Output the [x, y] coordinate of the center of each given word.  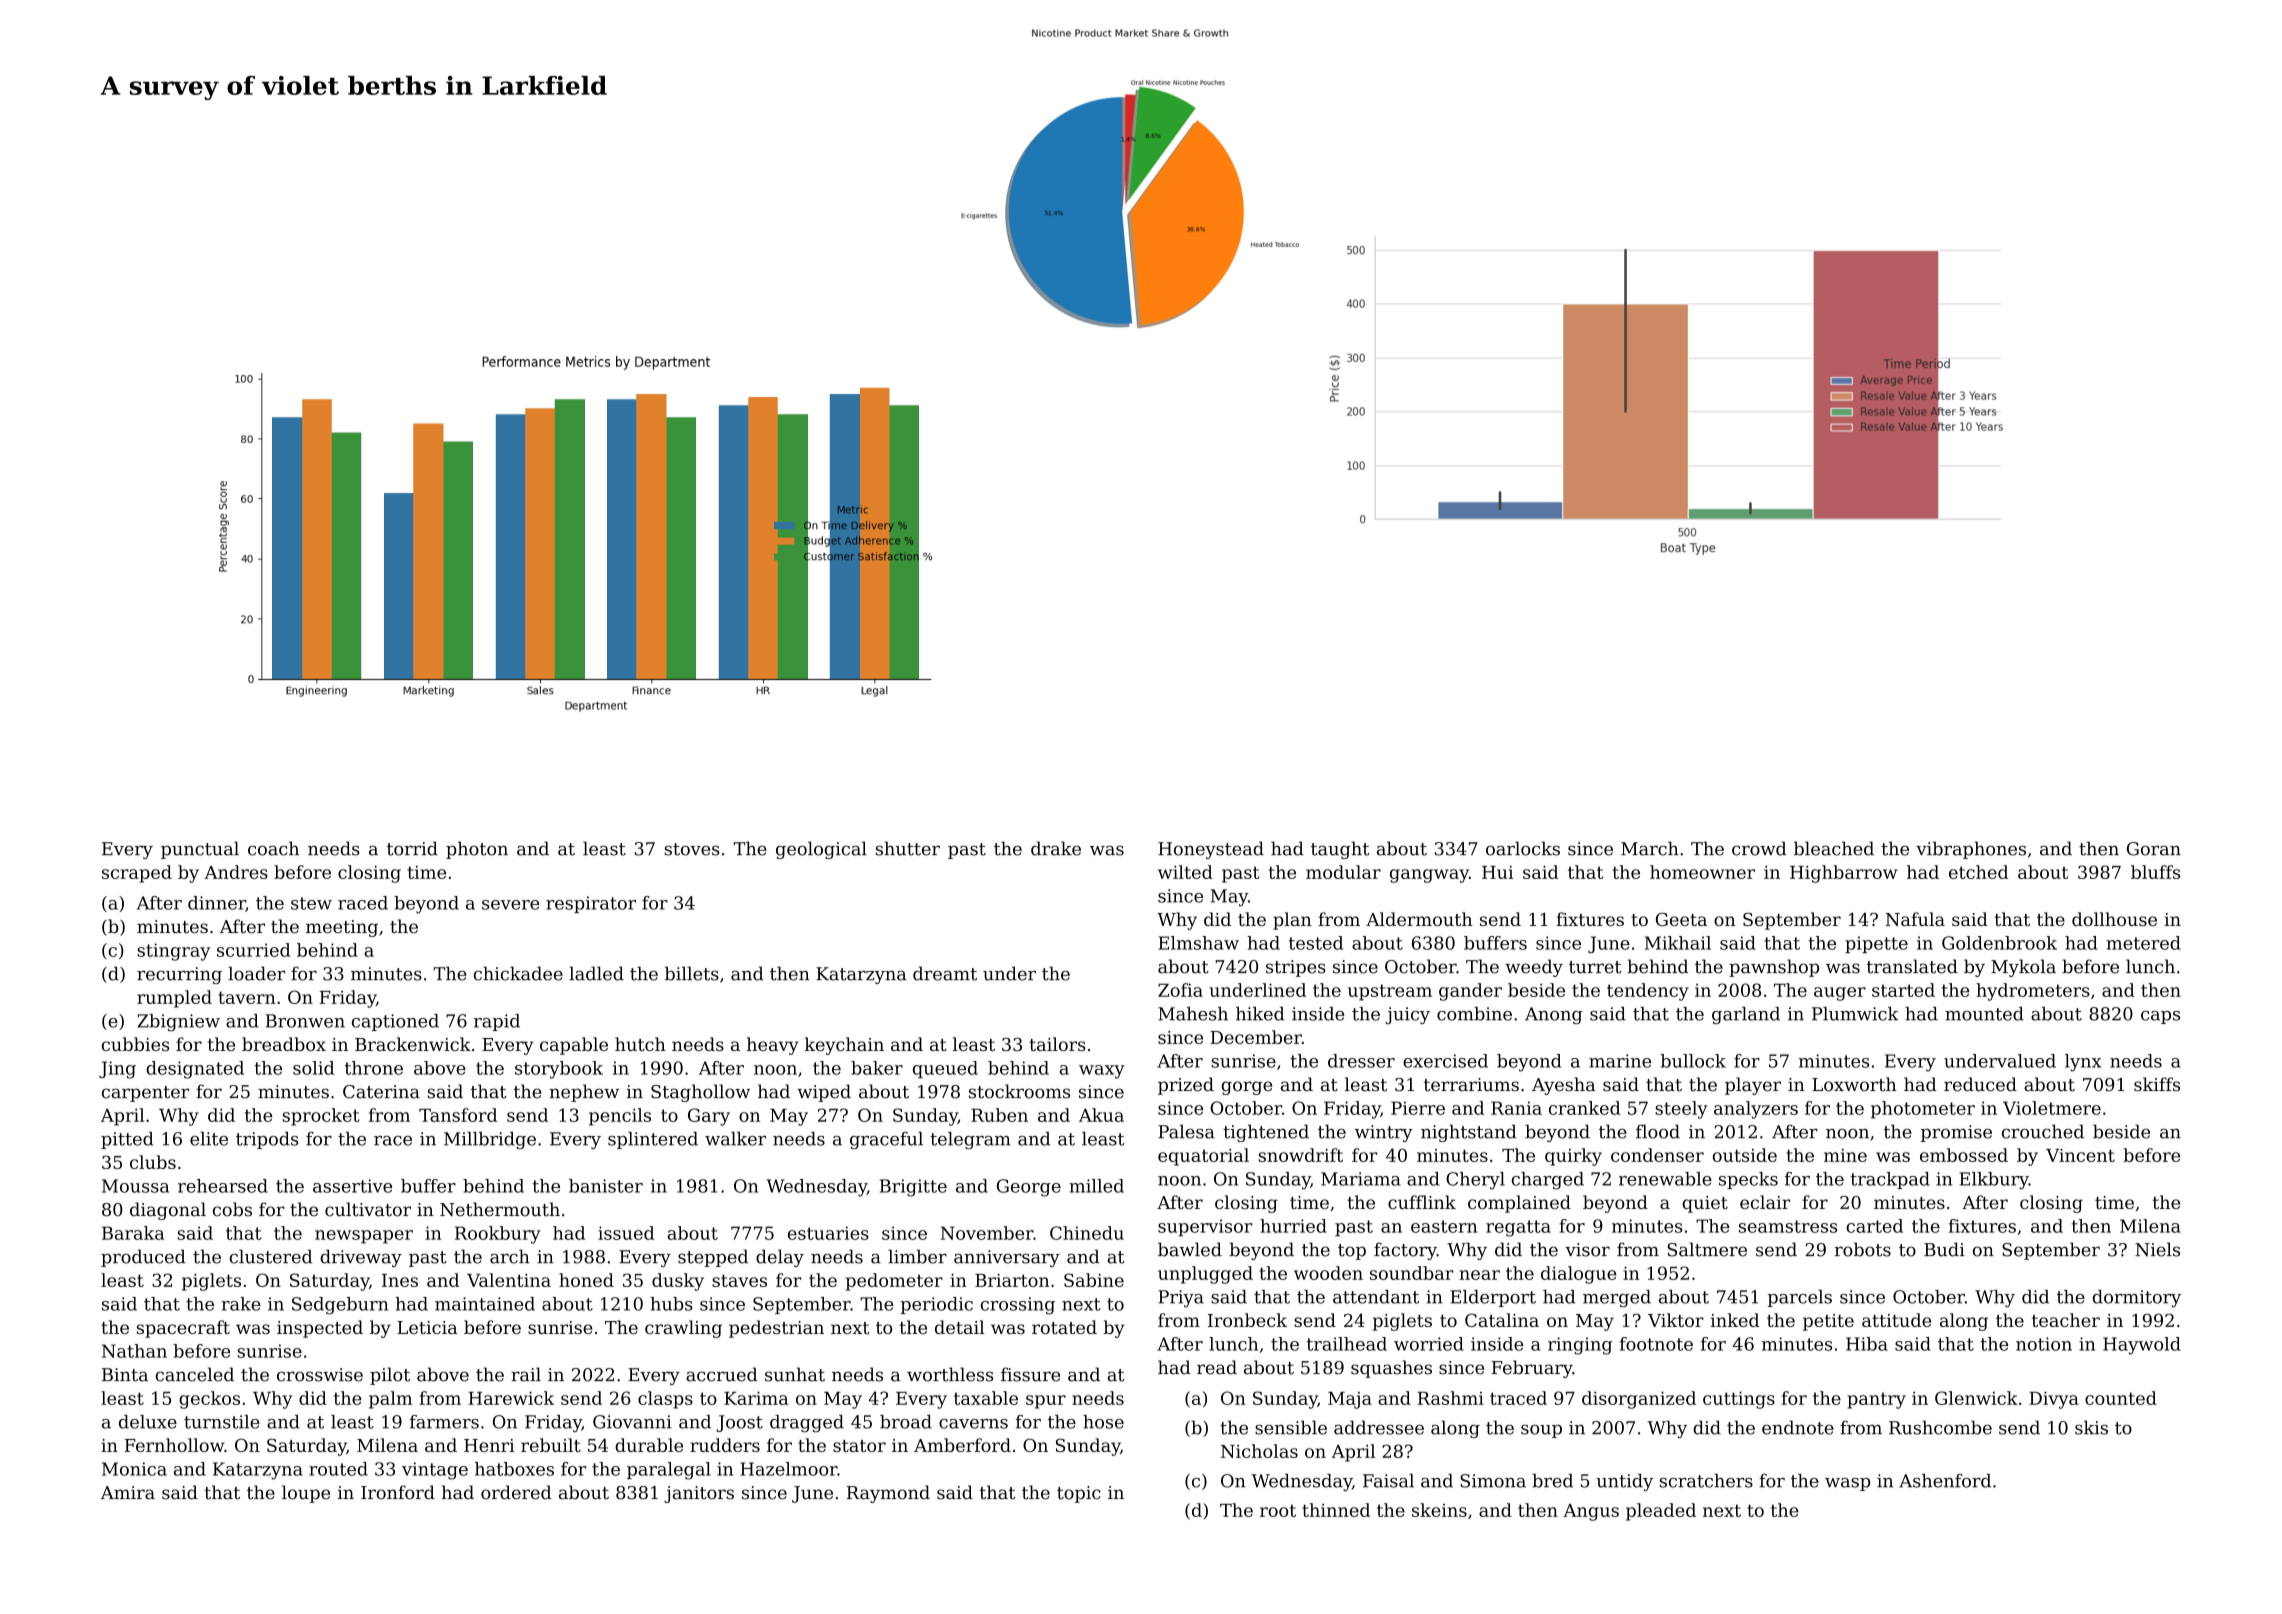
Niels [2157, 1249]
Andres [236, 872]
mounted [1984, 1014]
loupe [306, 1494]
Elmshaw [1198, 943]
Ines [400, 1280]
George [1029, 1188]
